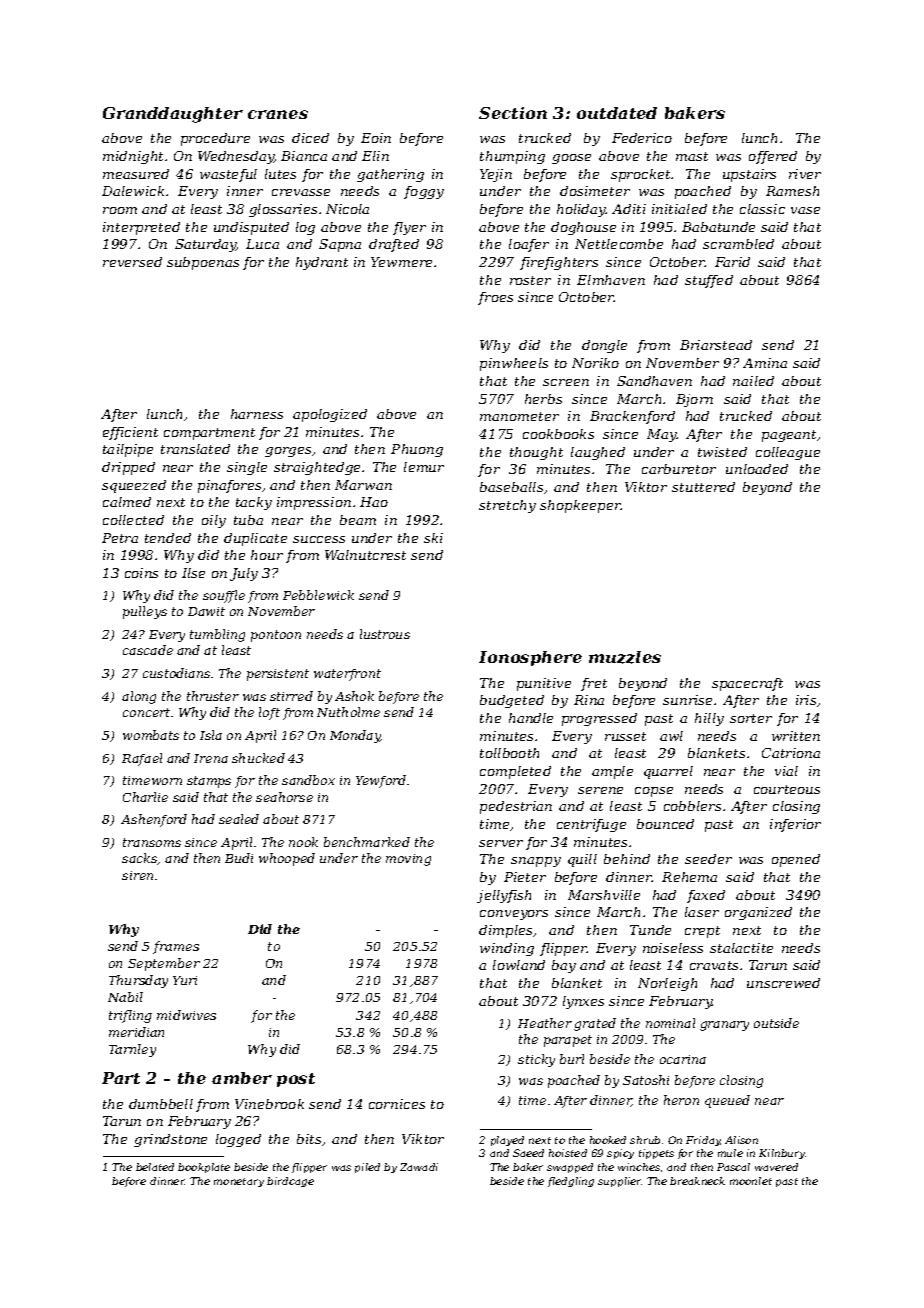 This image has height=1308, width=924. What do you see at coordinates (257, 414) in the image?
I see `harness` at bounding box center [257, 414].
